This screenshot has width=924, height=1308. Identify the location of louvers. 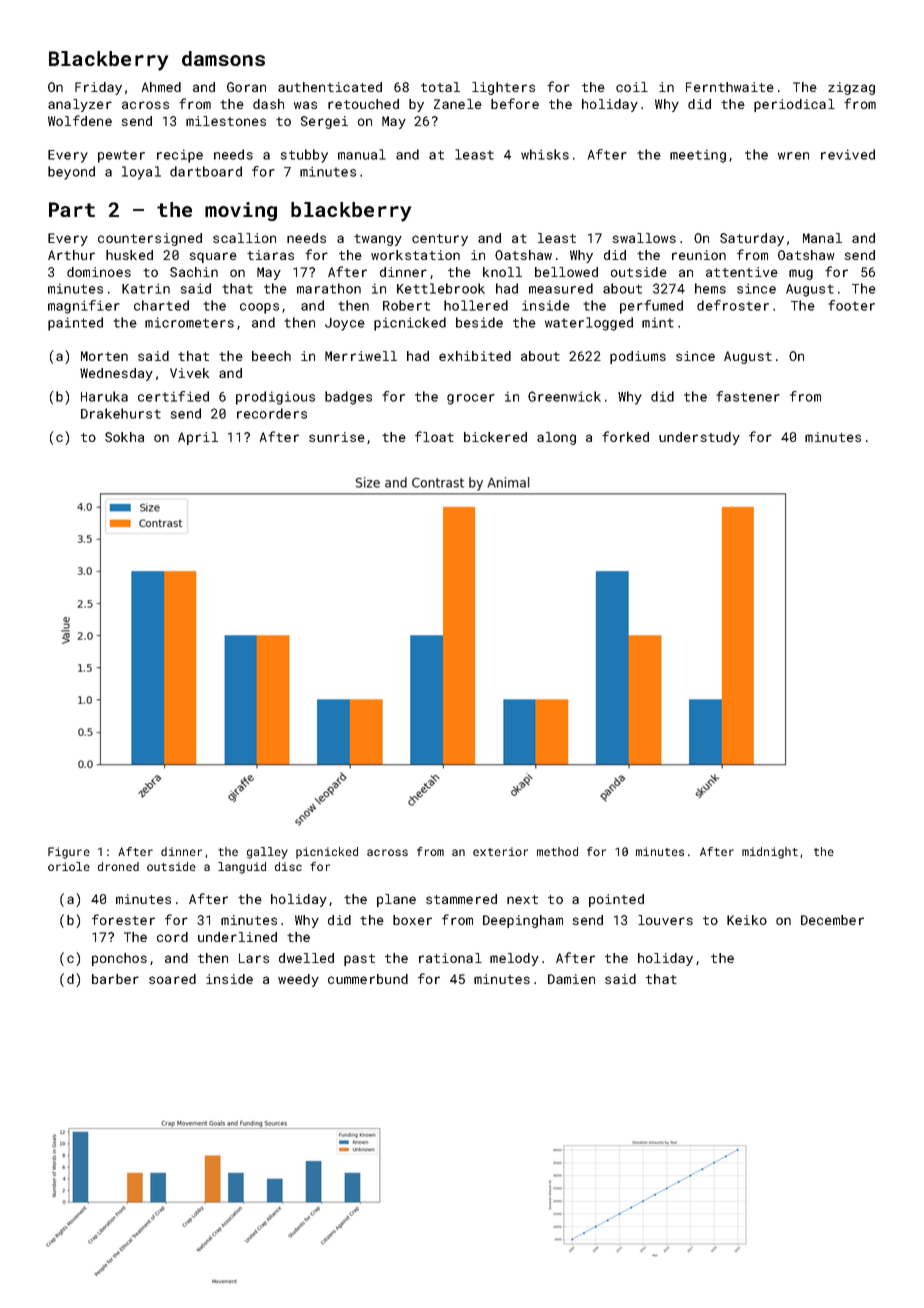
(665, 920).
